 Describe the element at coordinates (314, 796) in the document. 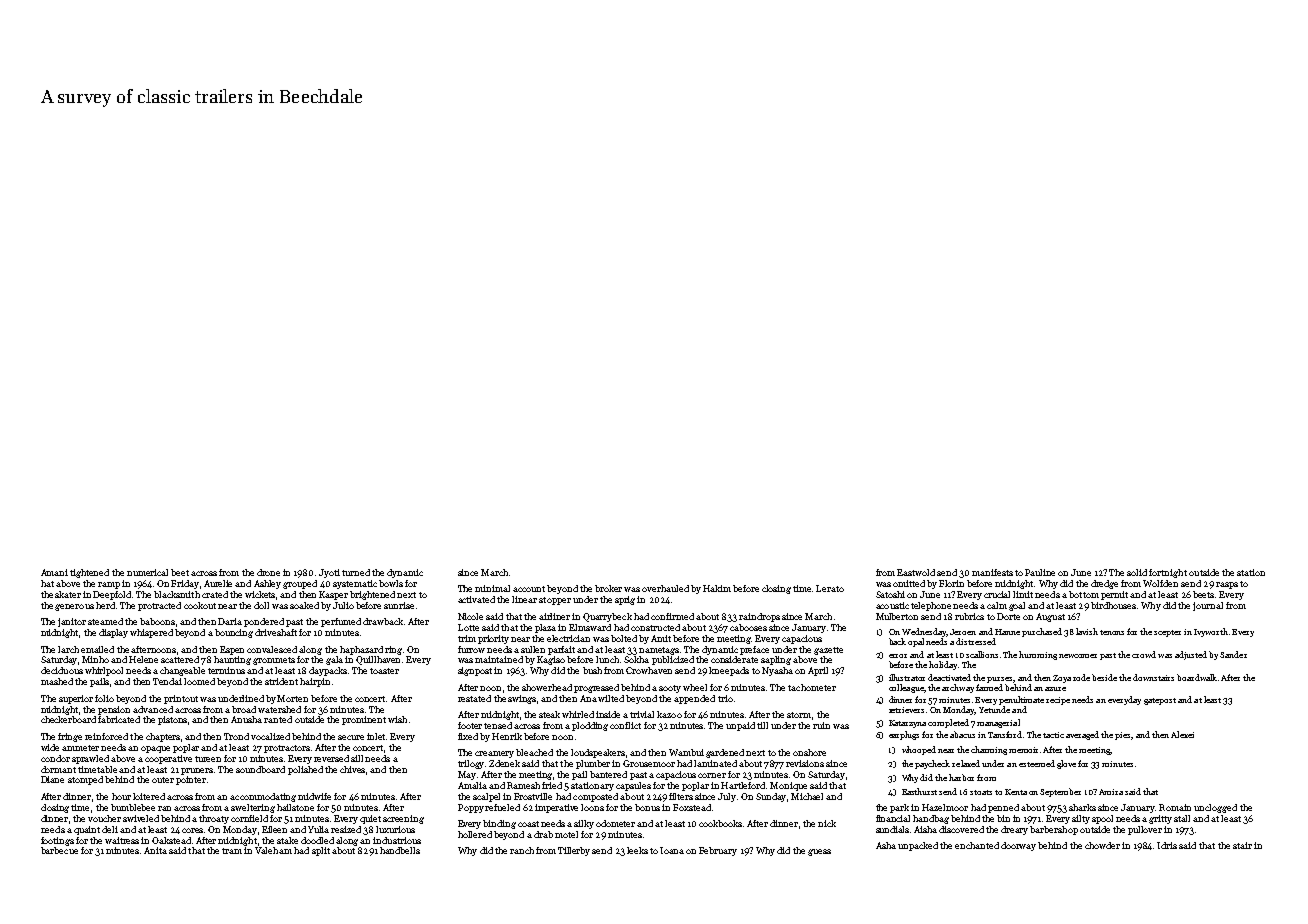

I see `midwife` at that location.
